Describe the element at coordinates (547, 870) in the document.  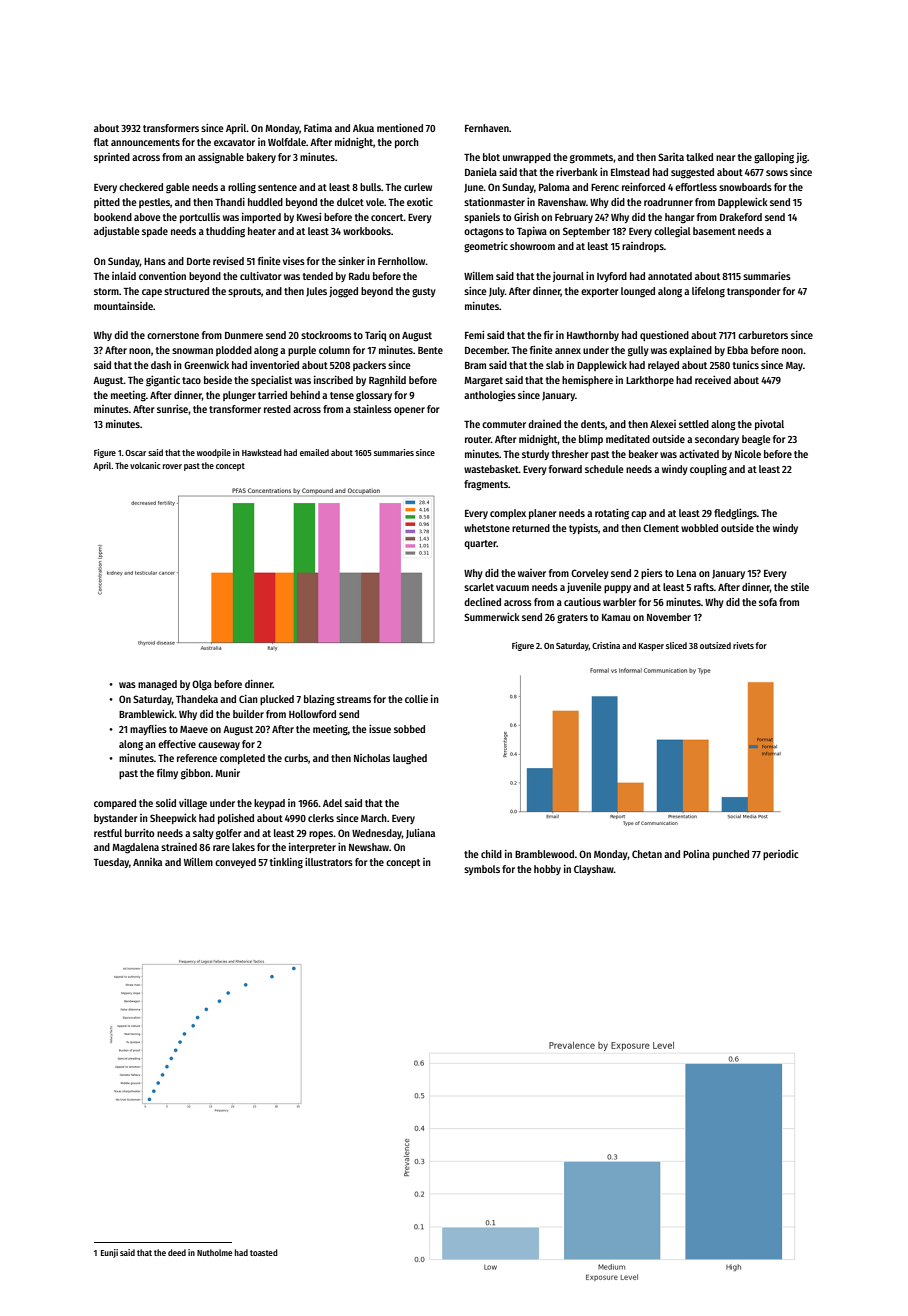
I see `hobby` at that location.
